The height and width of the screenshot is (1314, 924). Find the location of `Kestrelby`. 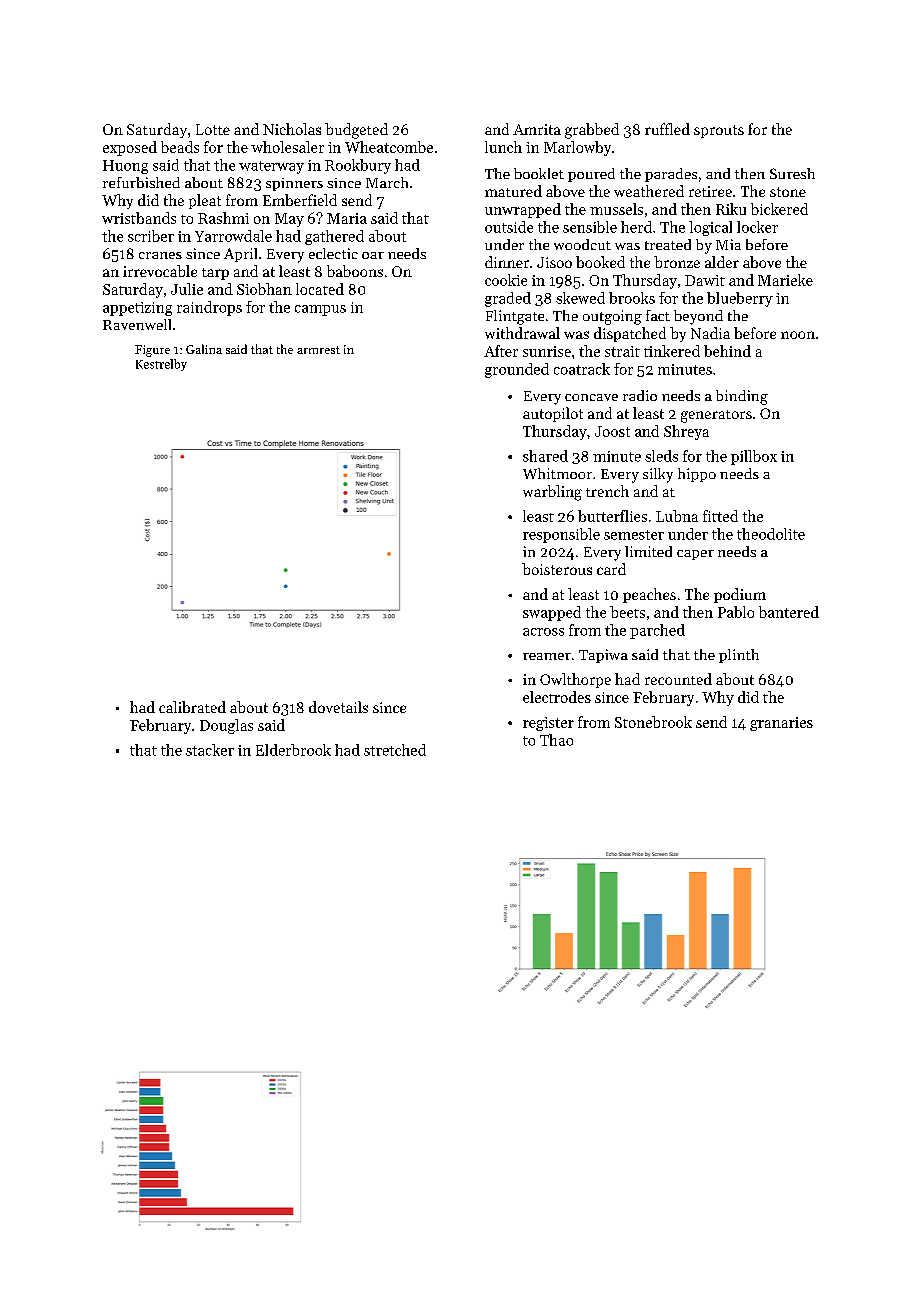

Kestrelby is located at coordinates (161, 365).
